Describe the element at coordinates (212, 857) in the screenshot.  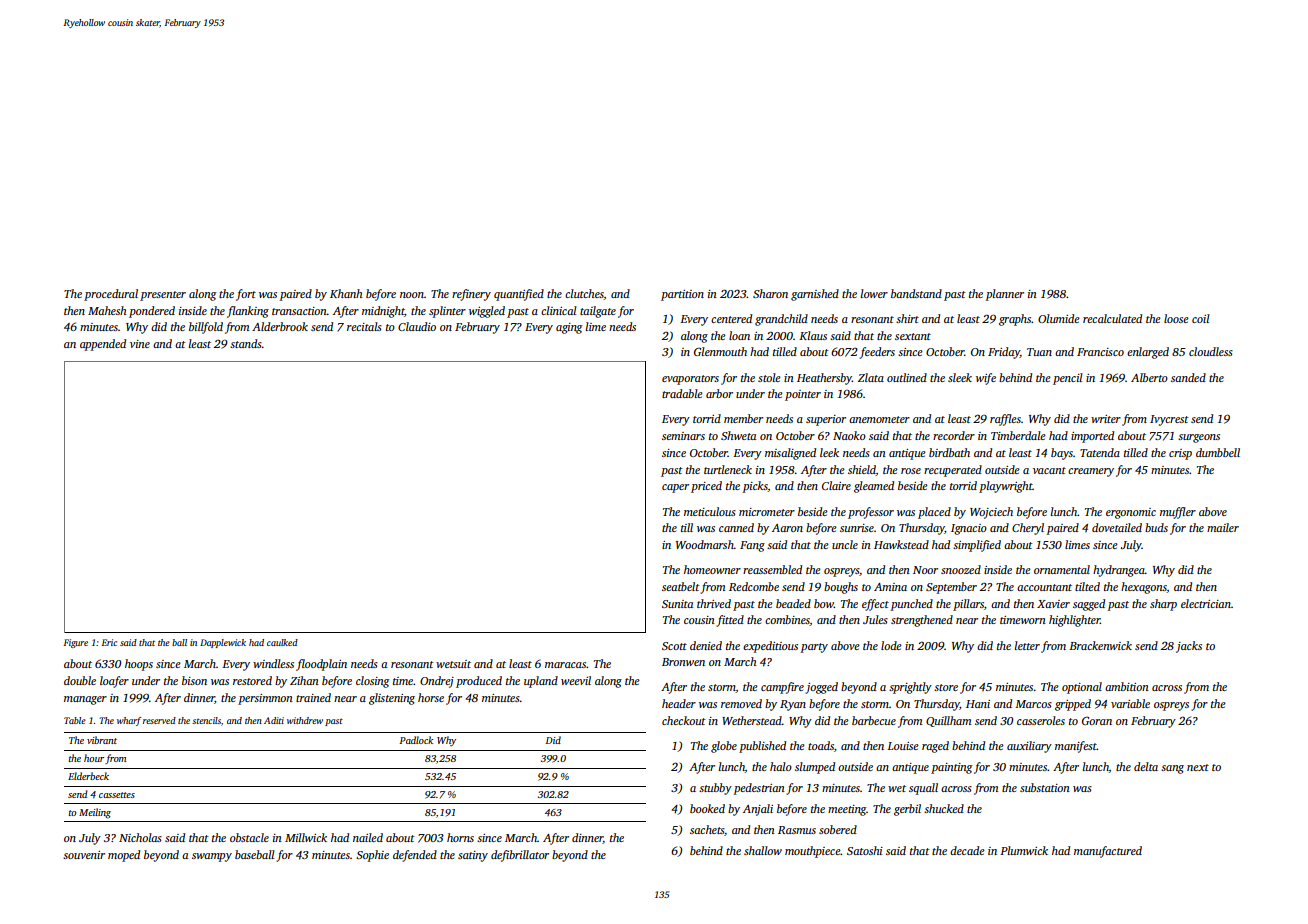
I see `swampy` at that location.
